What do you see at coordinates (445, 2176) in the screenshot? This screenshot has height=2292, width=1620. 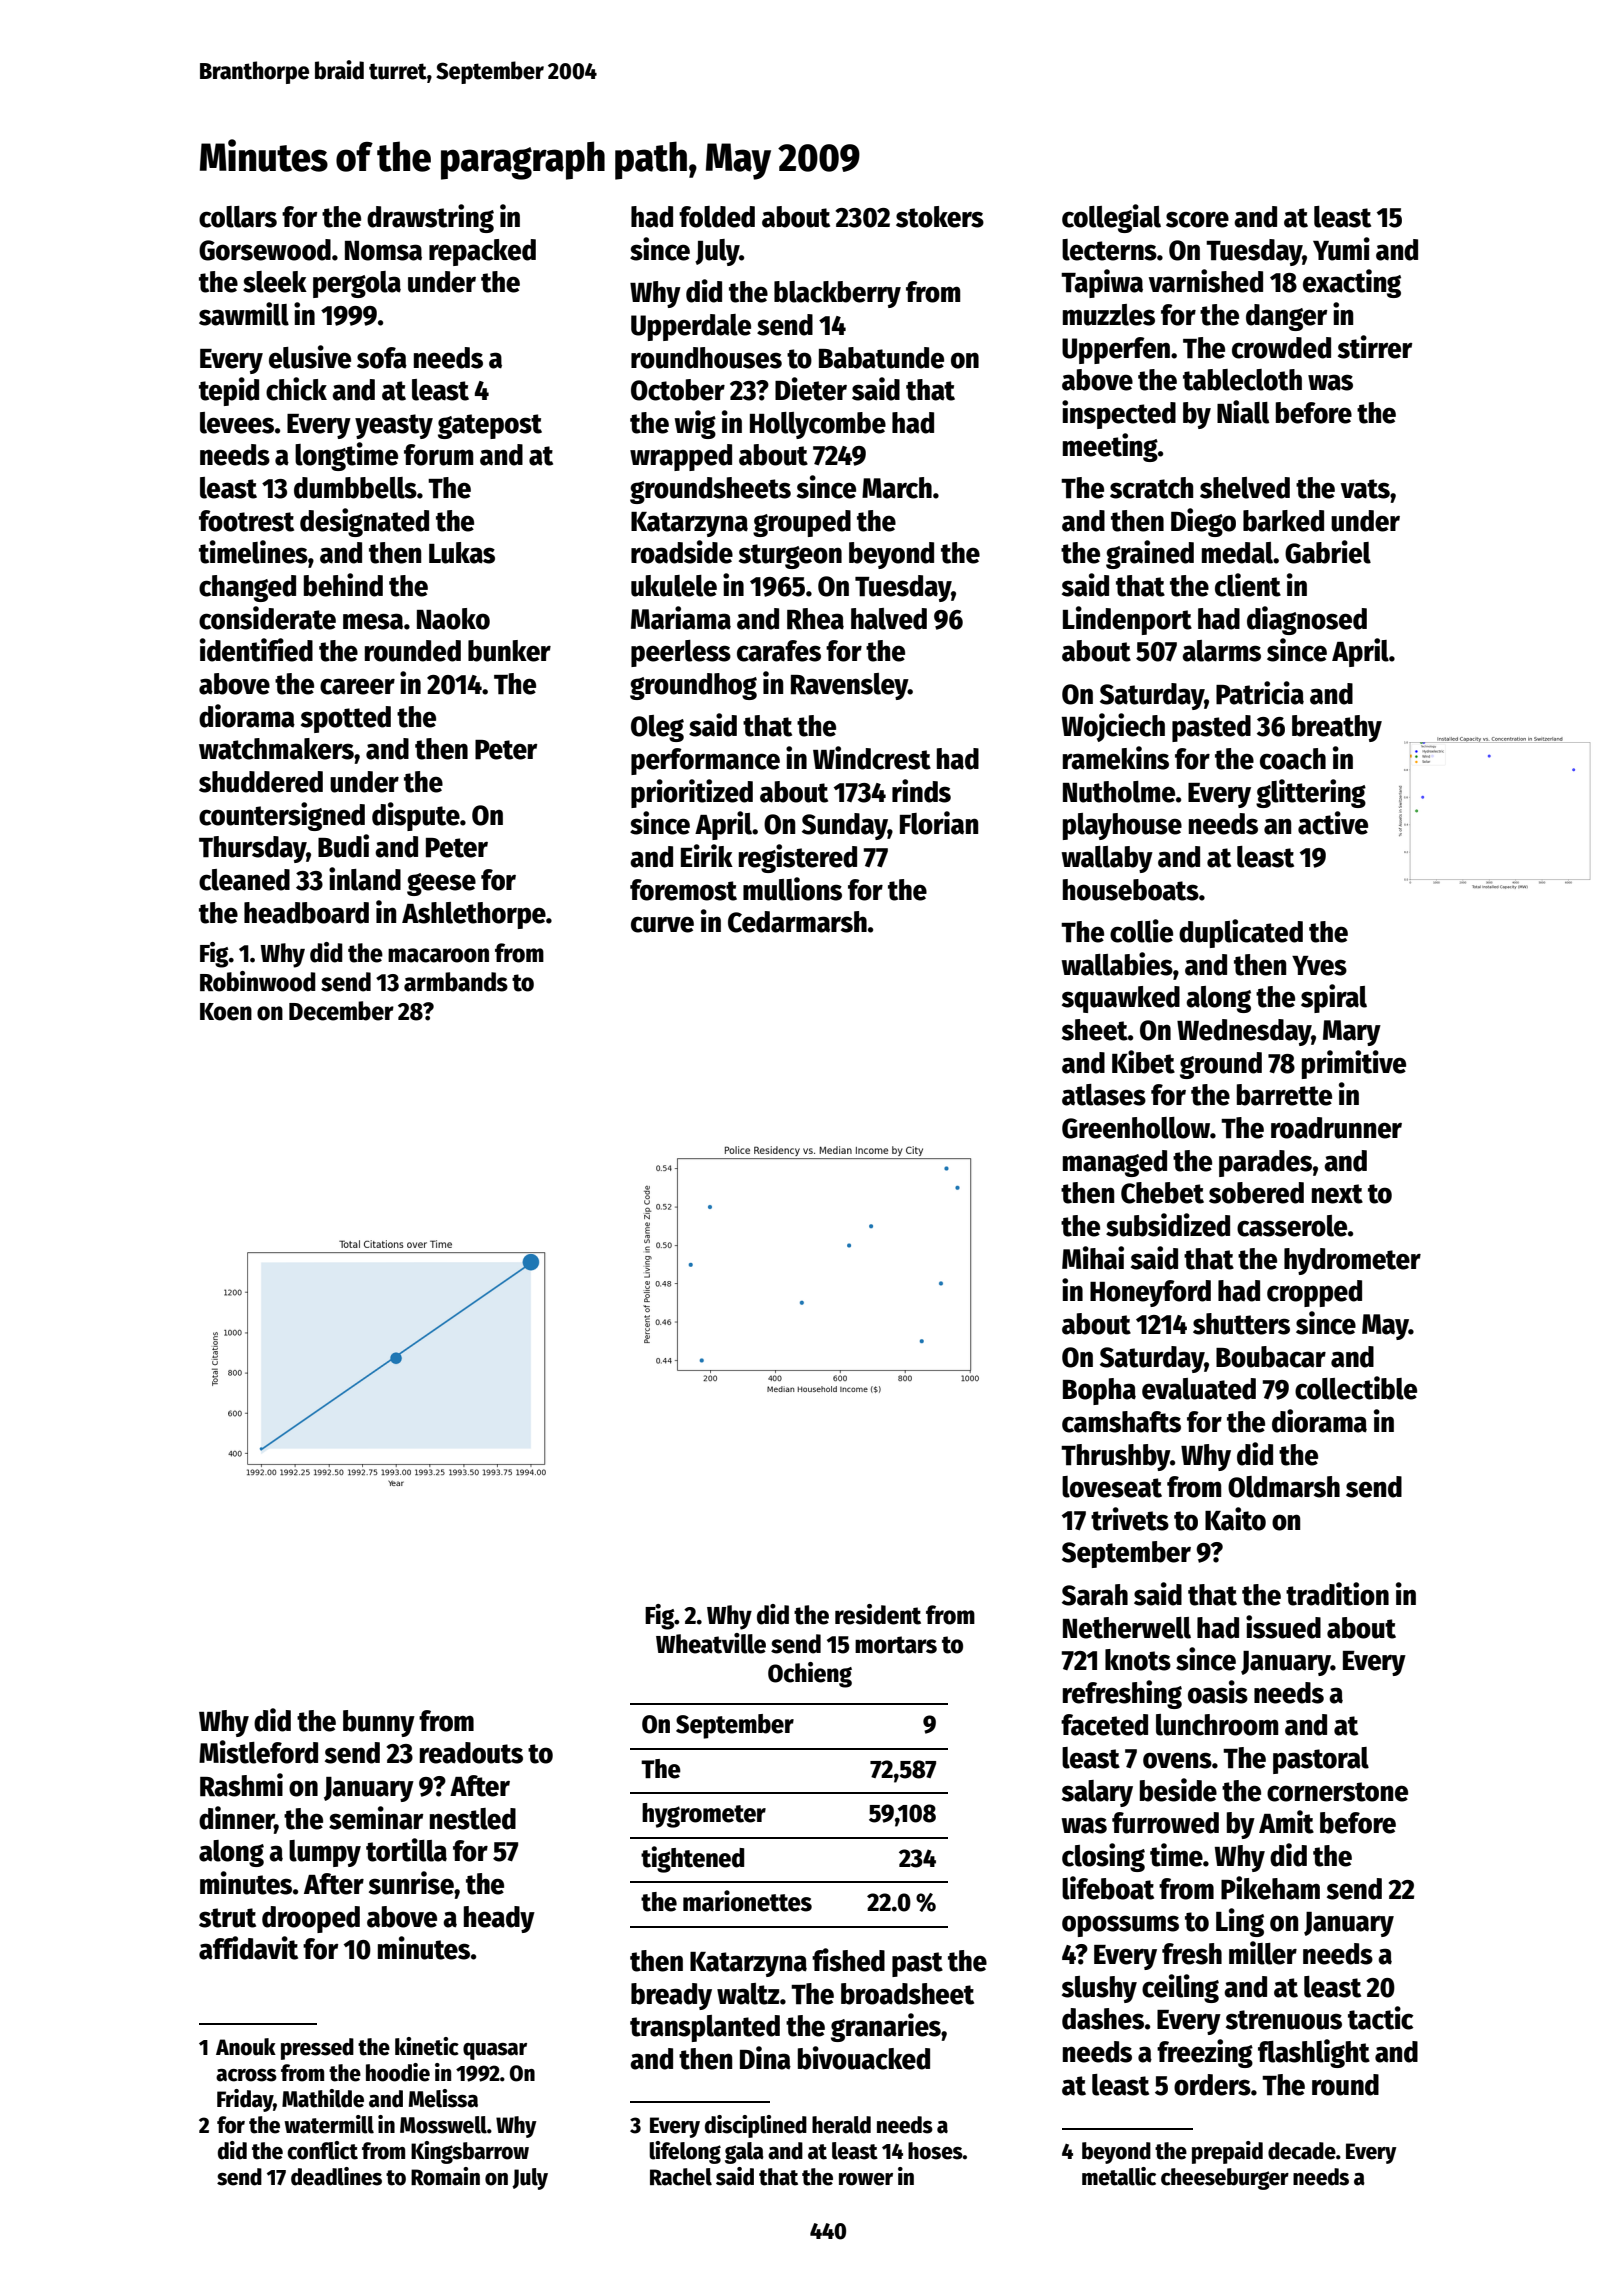 I see `Romain` at bounding box center [445, 2176].
